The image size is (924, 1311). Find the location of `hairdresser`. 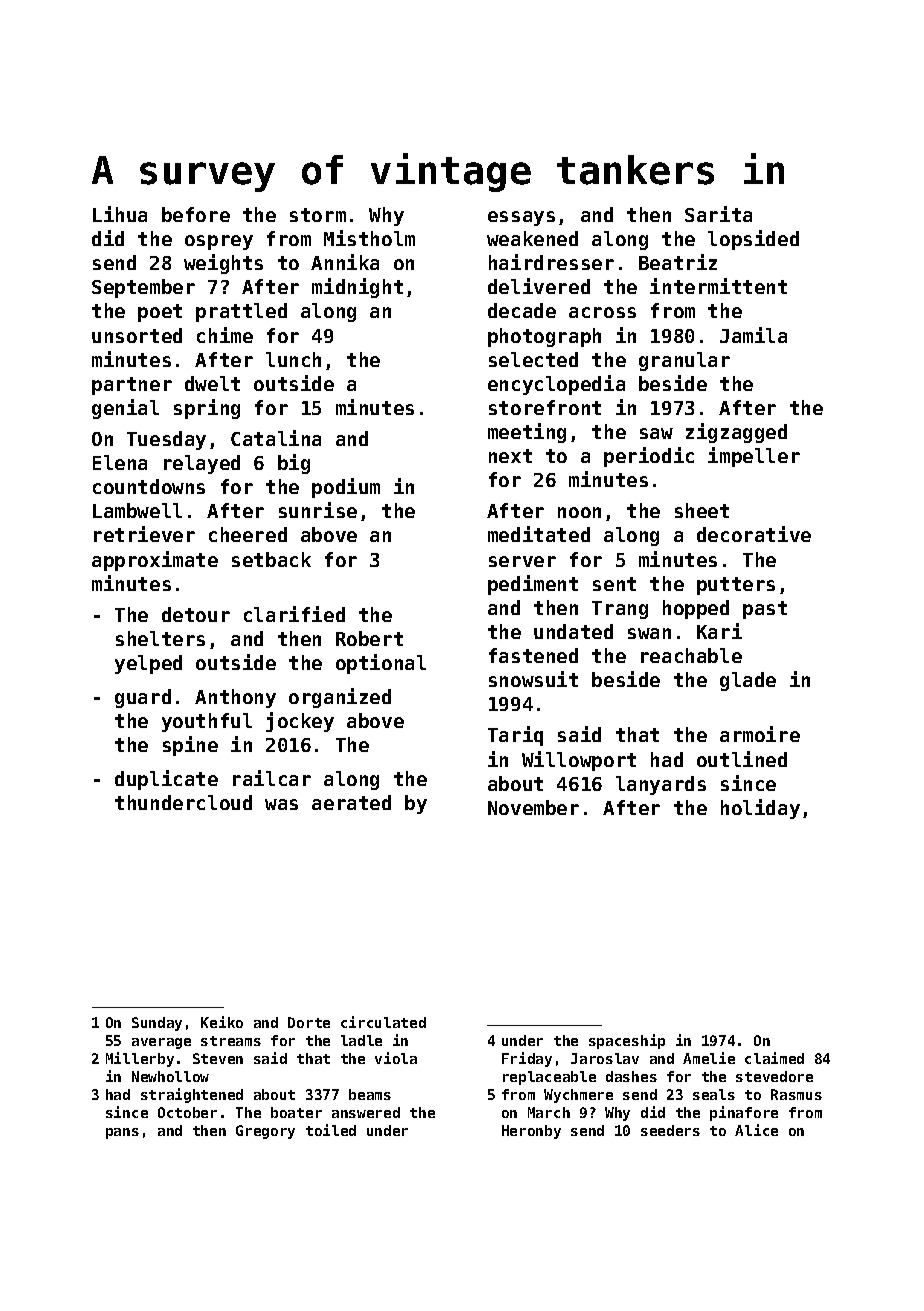

hairdresser is located at coordinates (551, 262).
